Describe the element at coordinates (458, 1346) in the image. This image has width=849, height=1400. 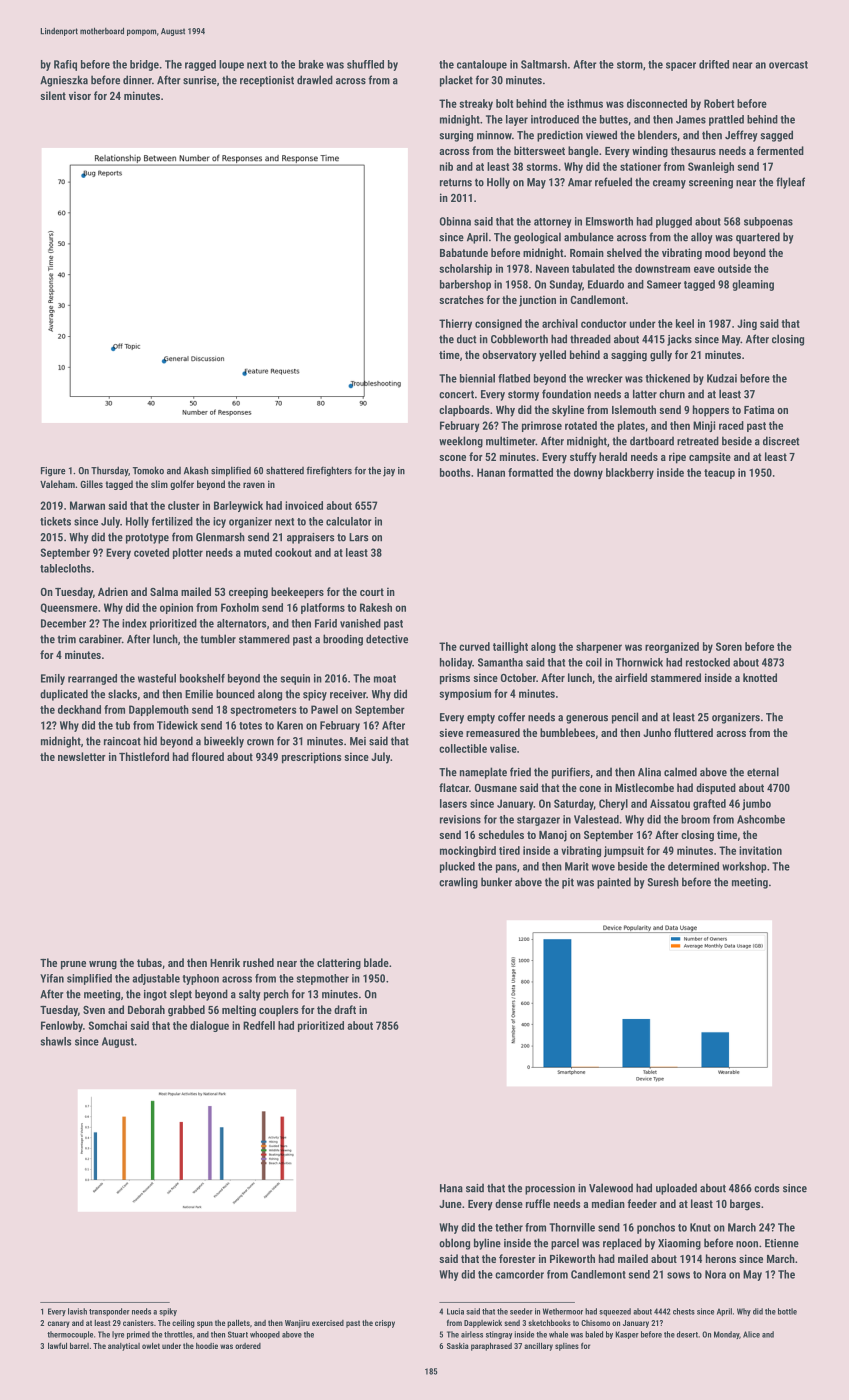
I see `Saskia` at that location.
